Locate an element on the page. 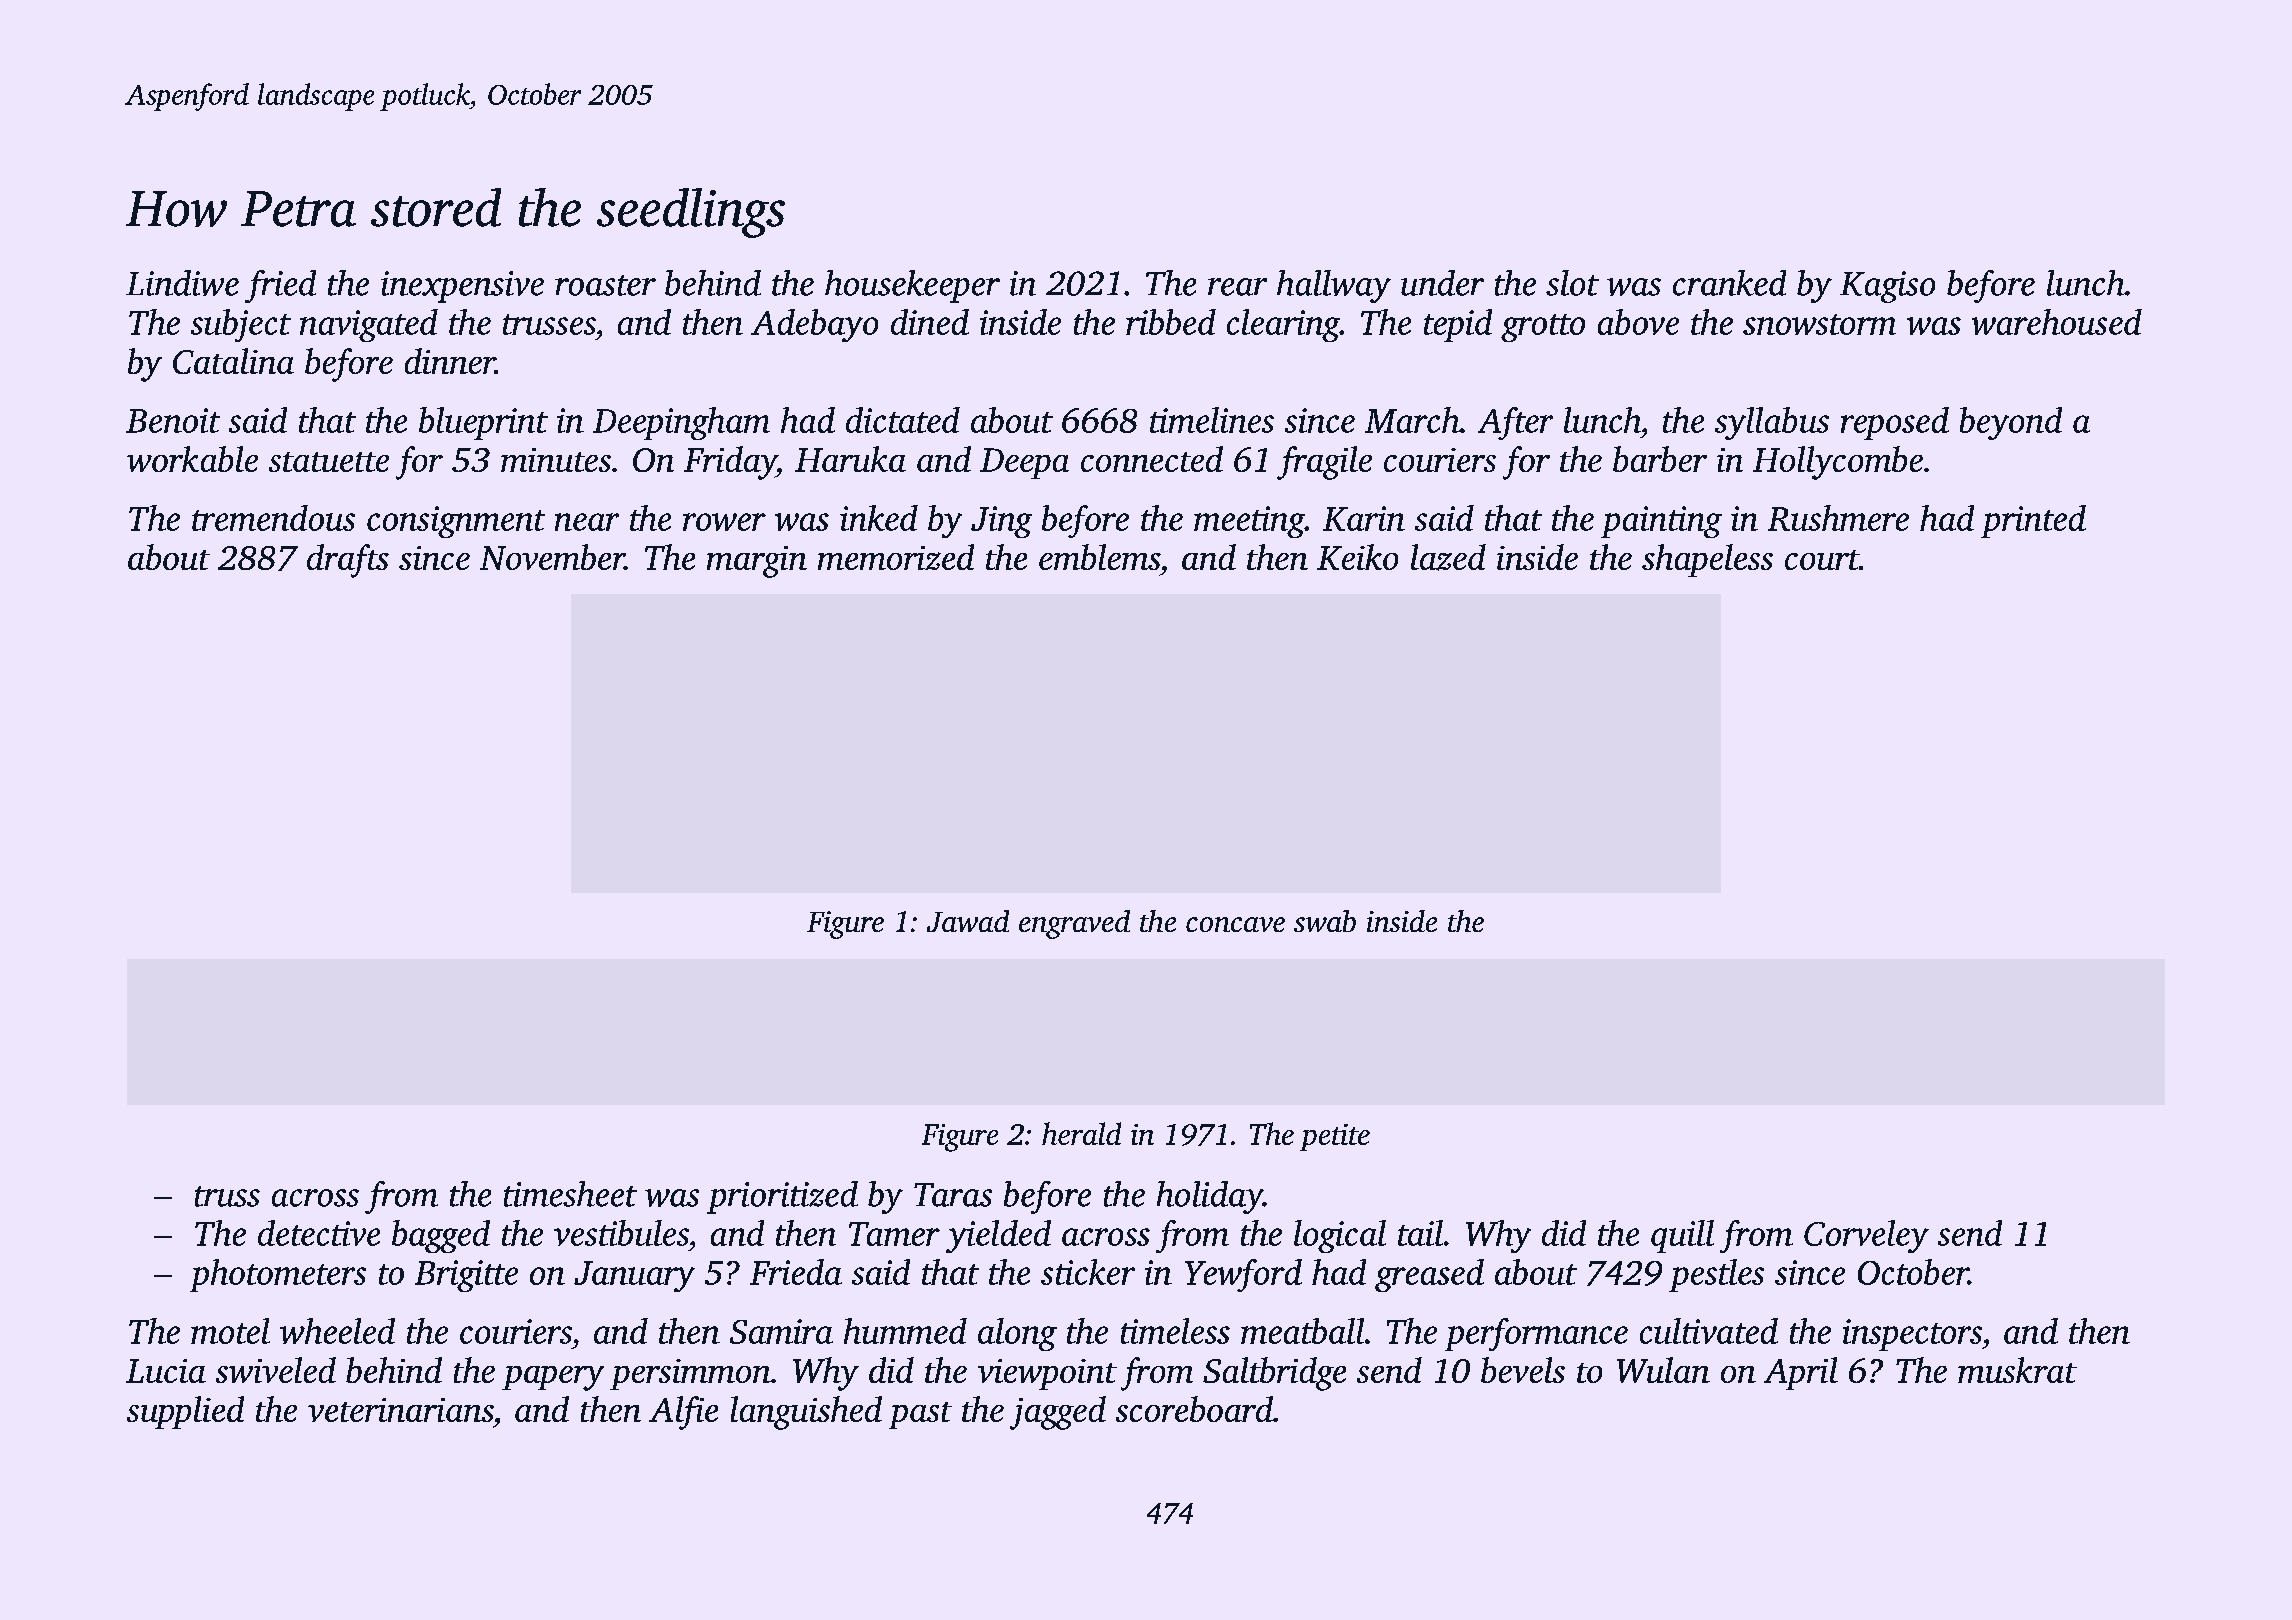 This page has width=2292, height=1620. lazed is located at coordinates (1448, 557).
